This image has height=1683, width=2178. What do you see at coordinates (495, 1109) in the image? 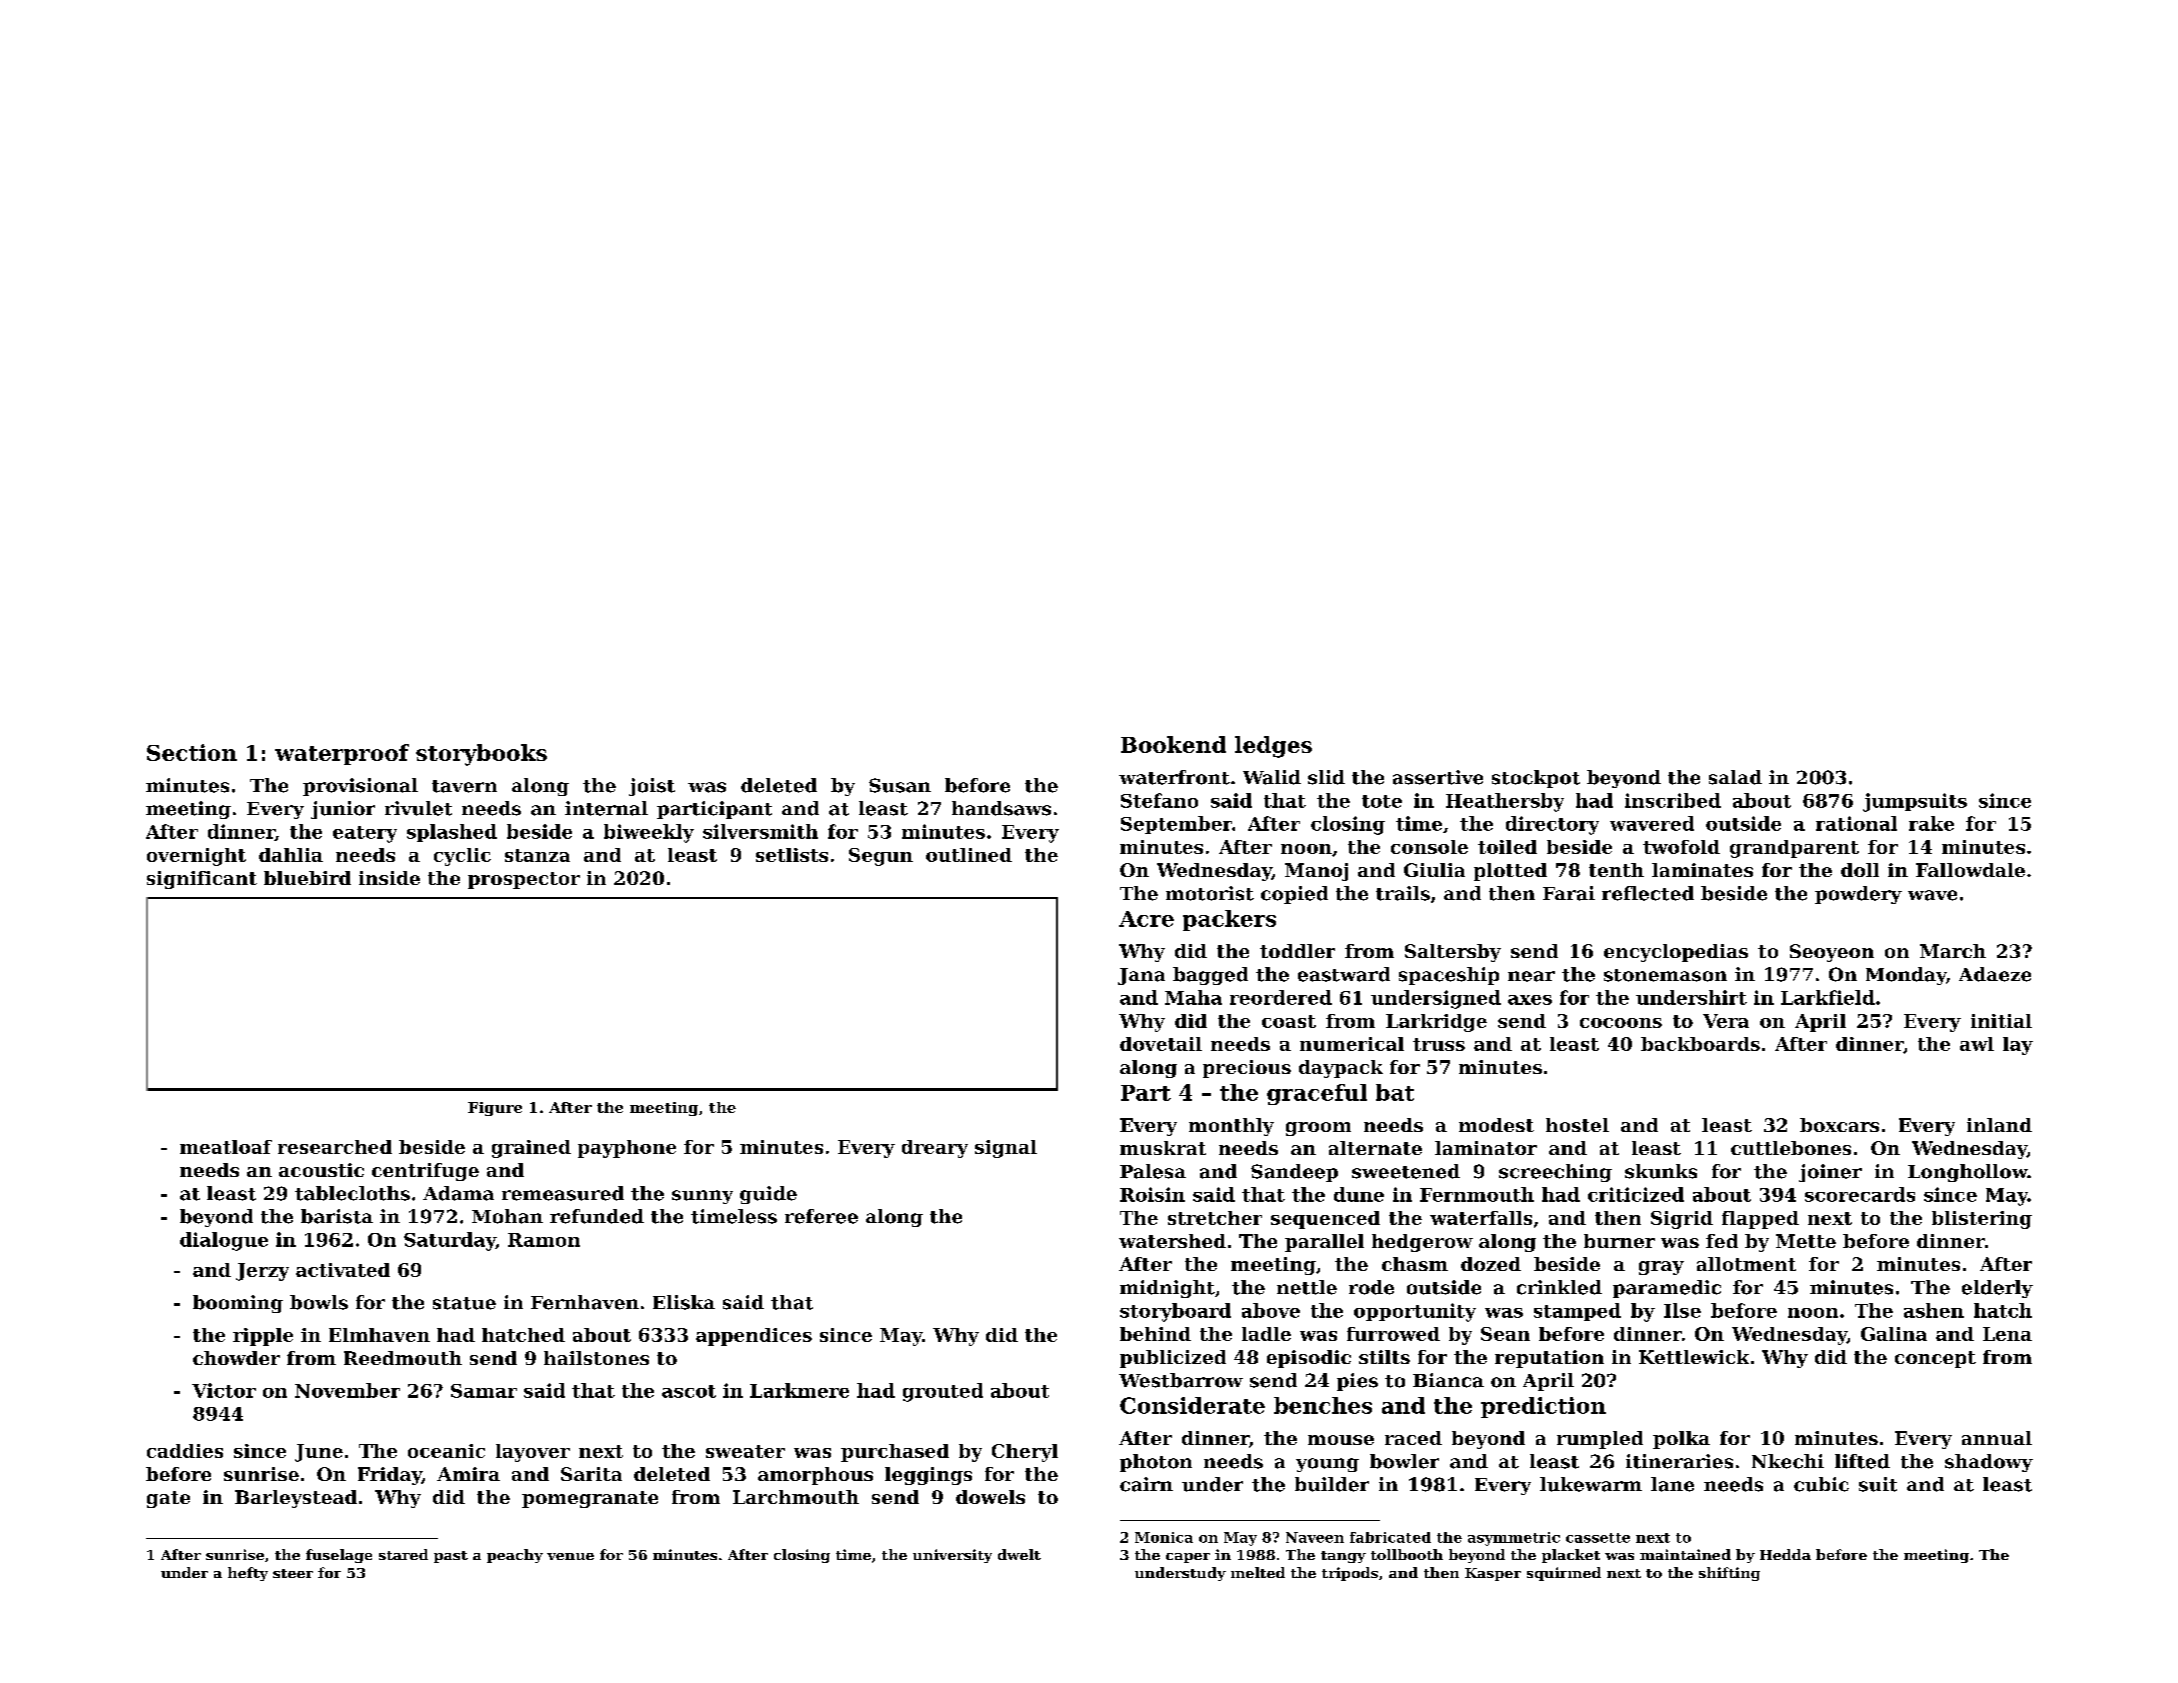
I see `Figure` at bounding box center [495, 1109].
